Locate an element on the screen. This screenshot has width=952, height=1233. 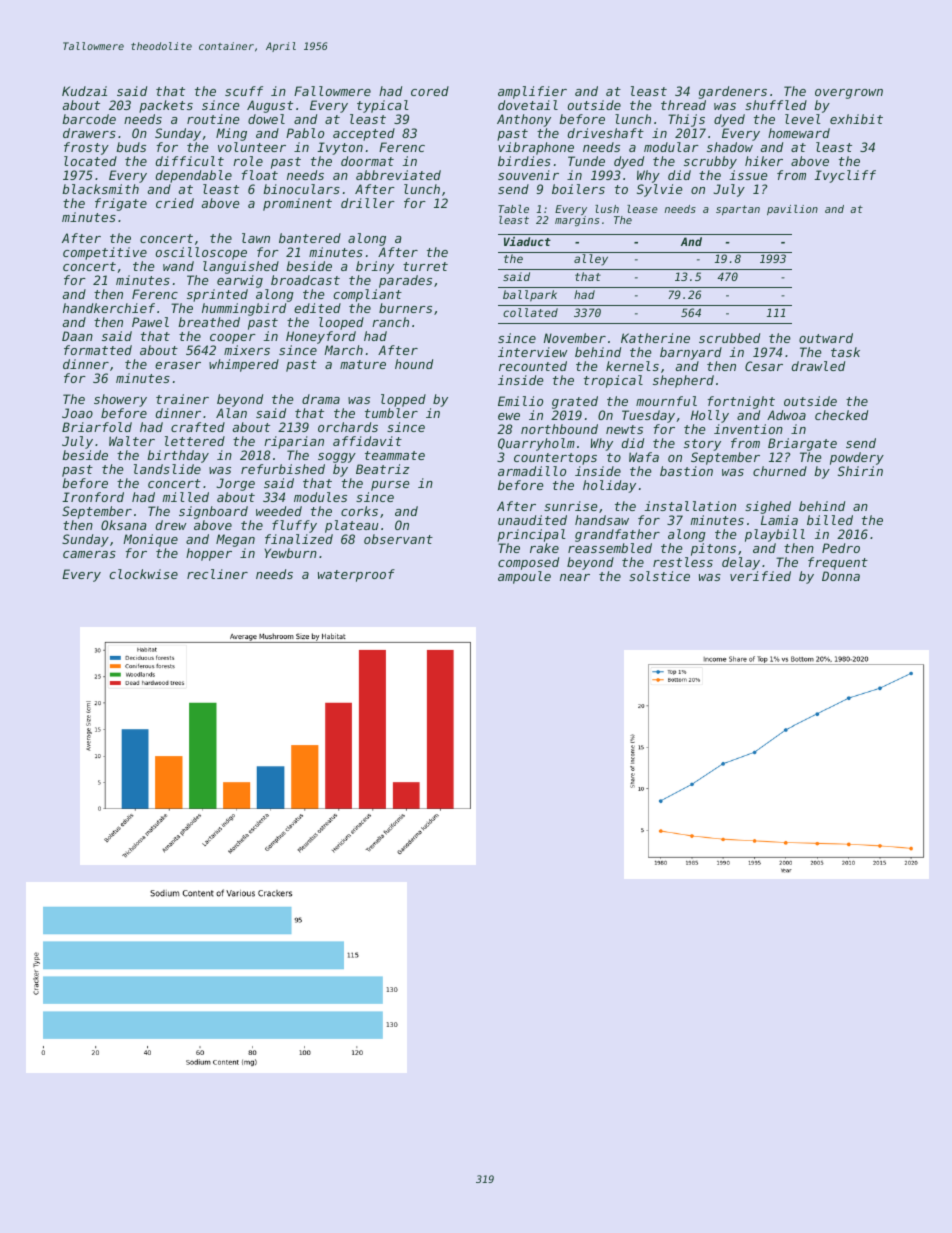
outward is located at coordinates (826, 338).
